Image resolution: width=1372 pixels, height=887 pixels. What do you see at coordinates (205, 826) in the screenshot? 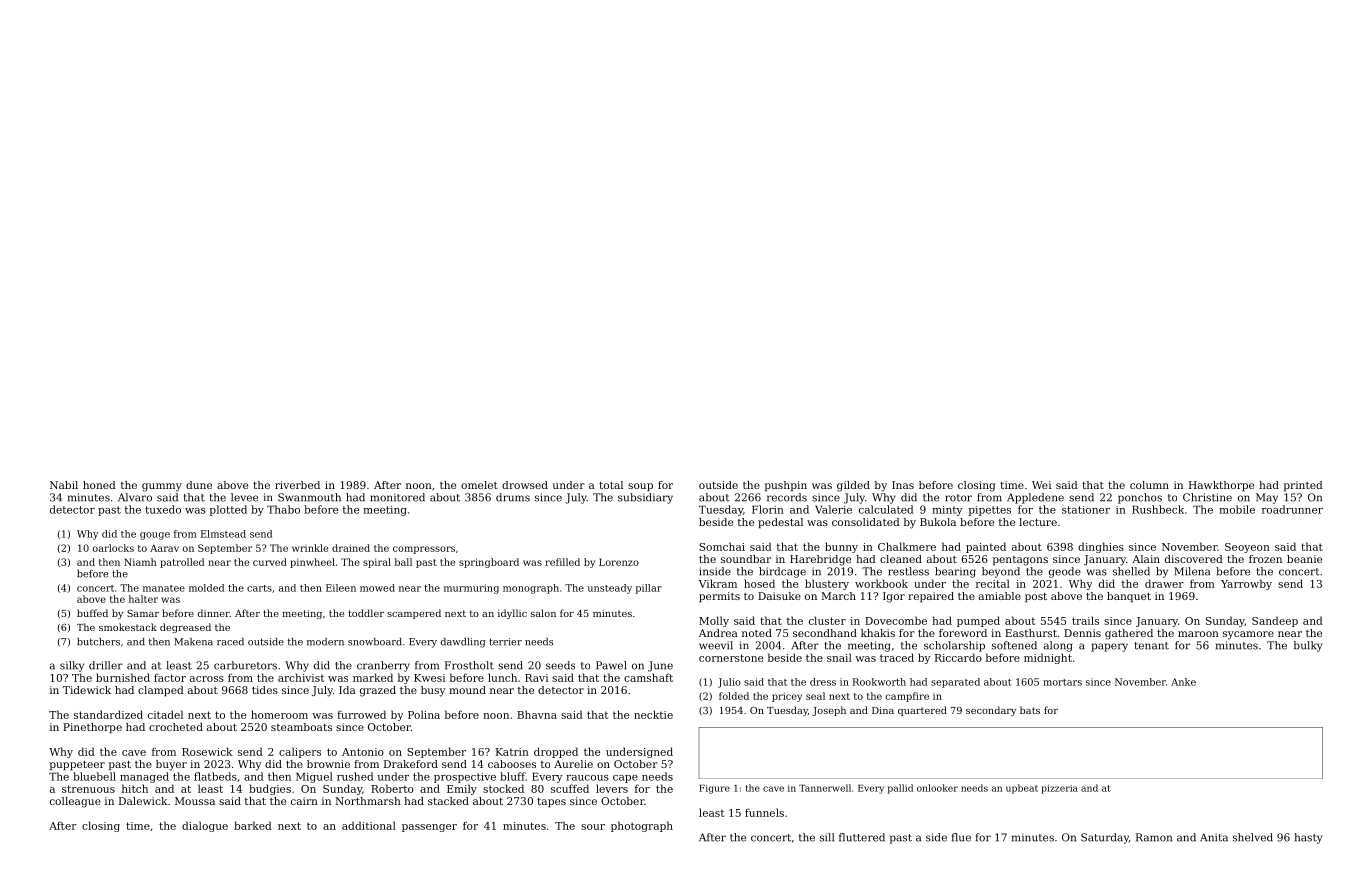
I see `dialogue` at bounding box center [205, 826].
